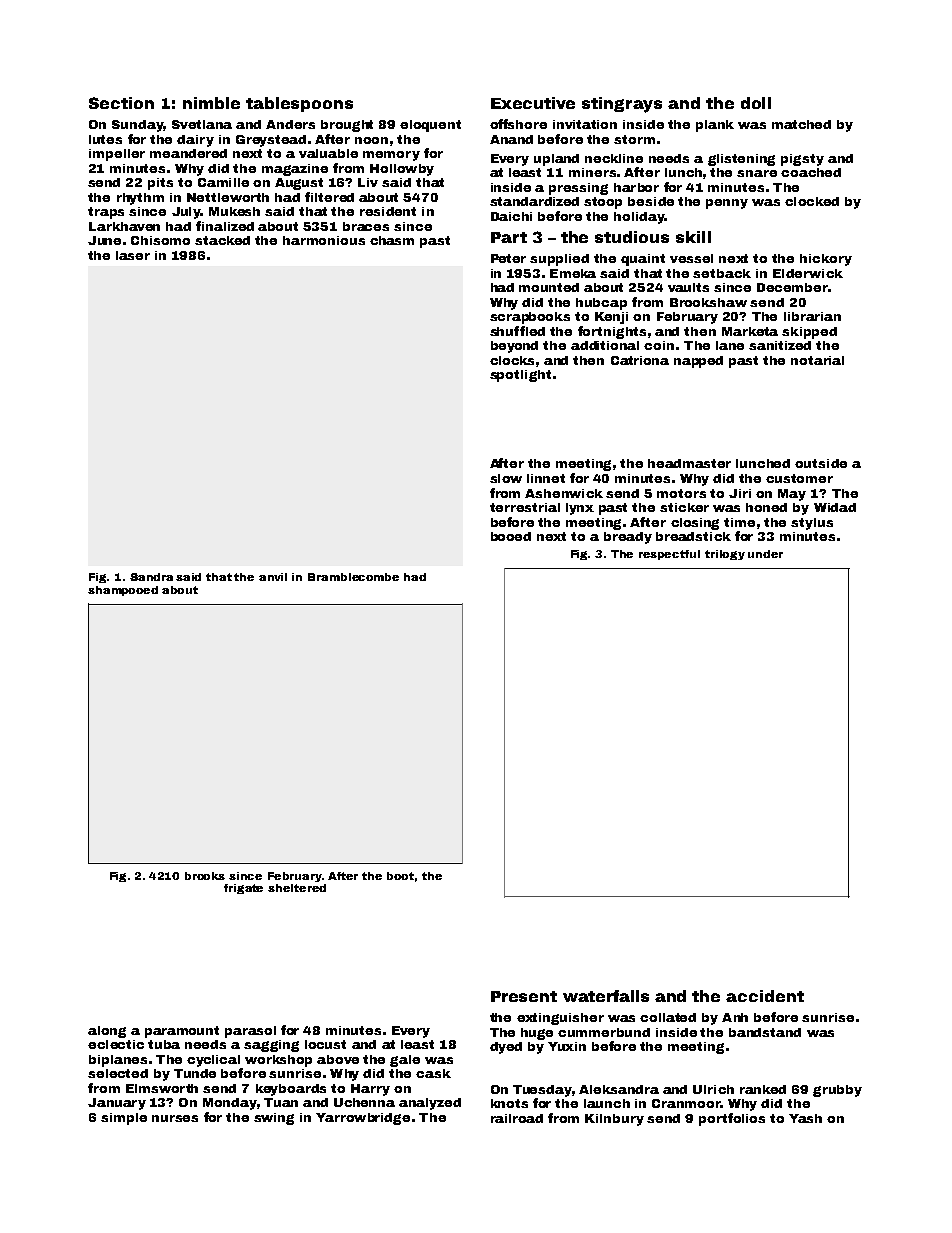 The height and width of the screenshot is (1233, 952). I want to click on Section, so click(121, 103).
